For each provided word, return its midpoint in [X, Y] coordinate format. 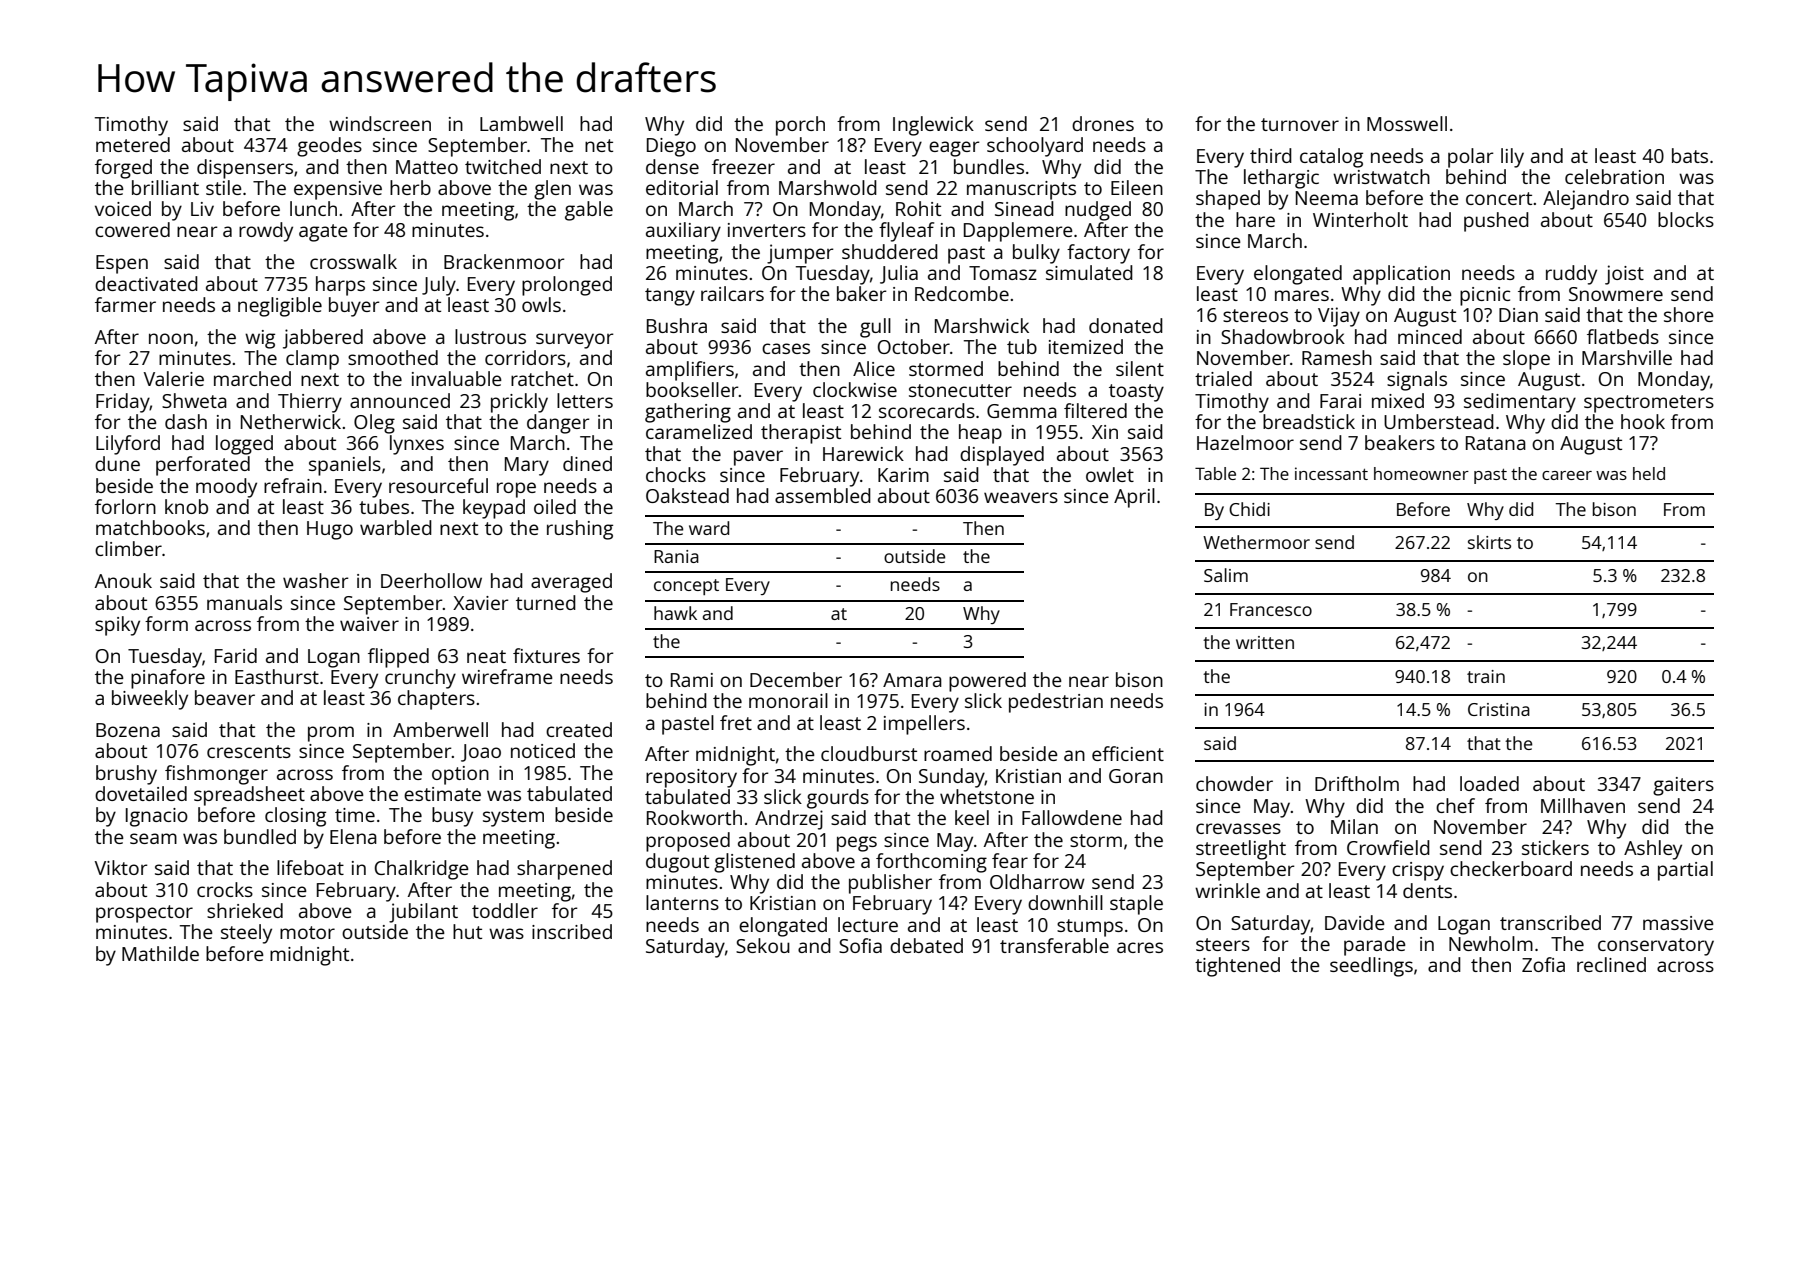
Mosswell [1407, 123]
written [1265, 642]
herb [410, 187]
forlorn [125, 506]
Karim [903, 475]
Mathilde [160, 953]
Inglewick [933, 126]
